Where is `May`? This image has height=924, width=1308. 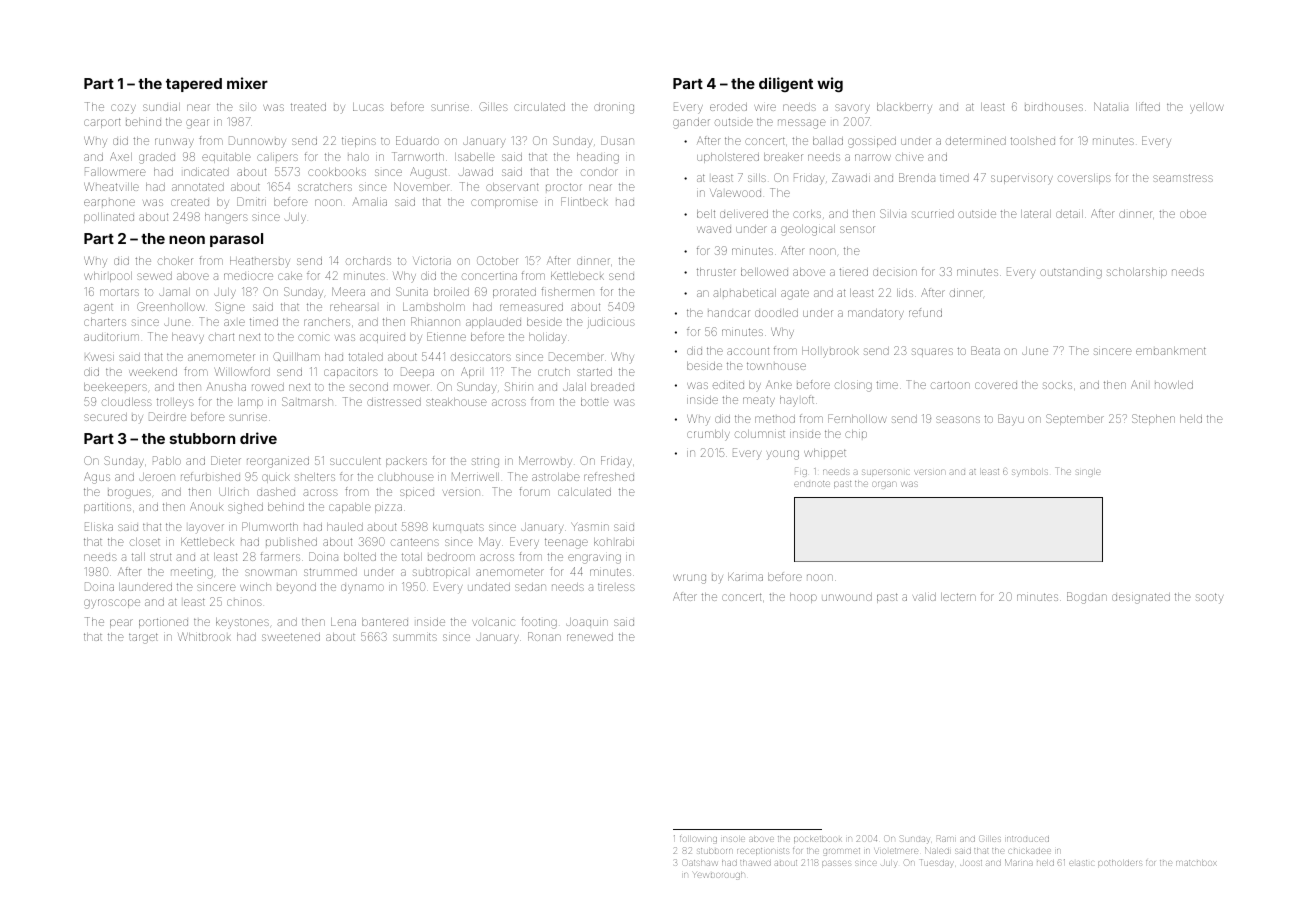
May is located at coordinates (489, 543).
